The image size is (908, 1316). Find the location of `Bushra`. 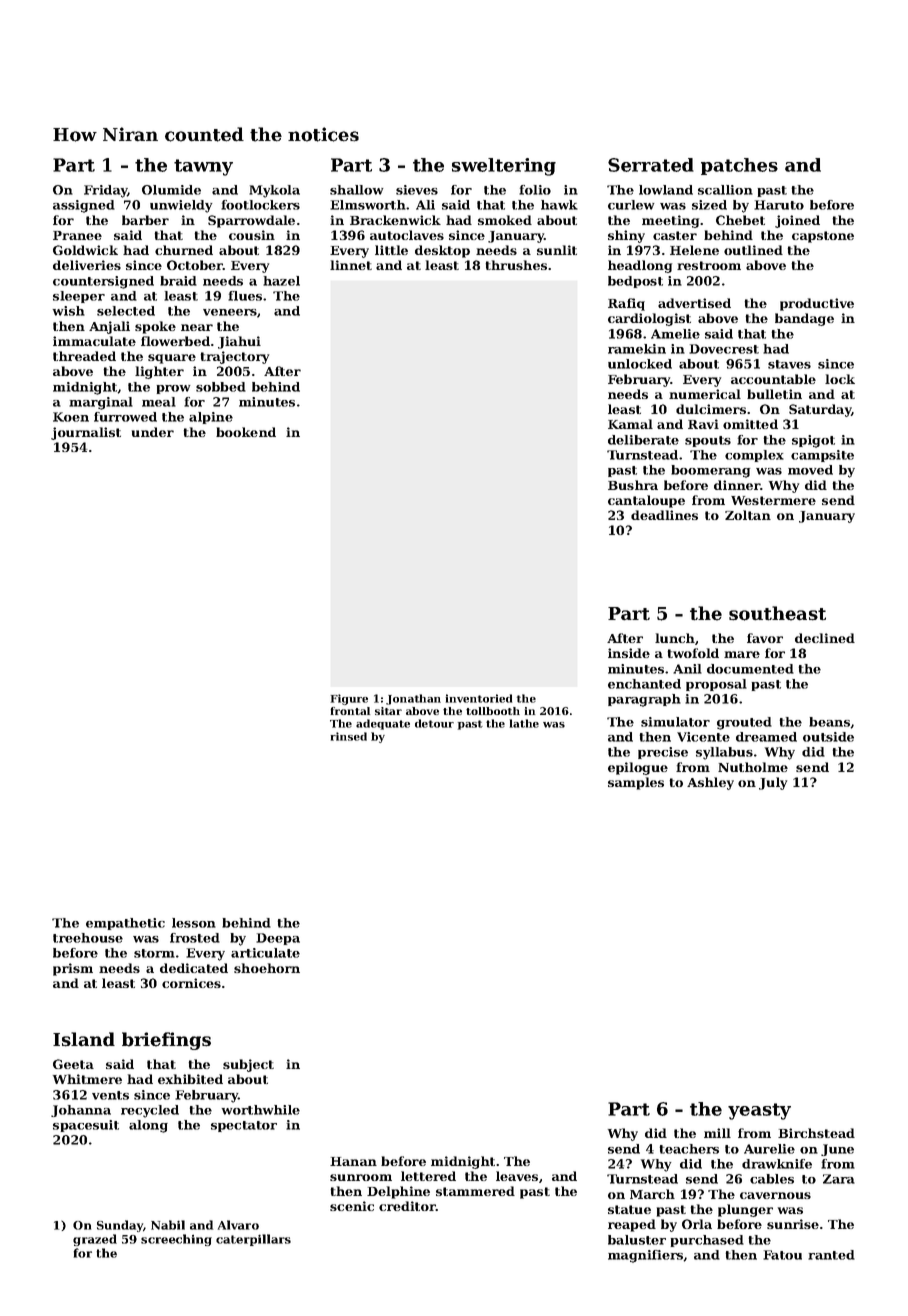

Bushra is located at coordinates (633, 485).
